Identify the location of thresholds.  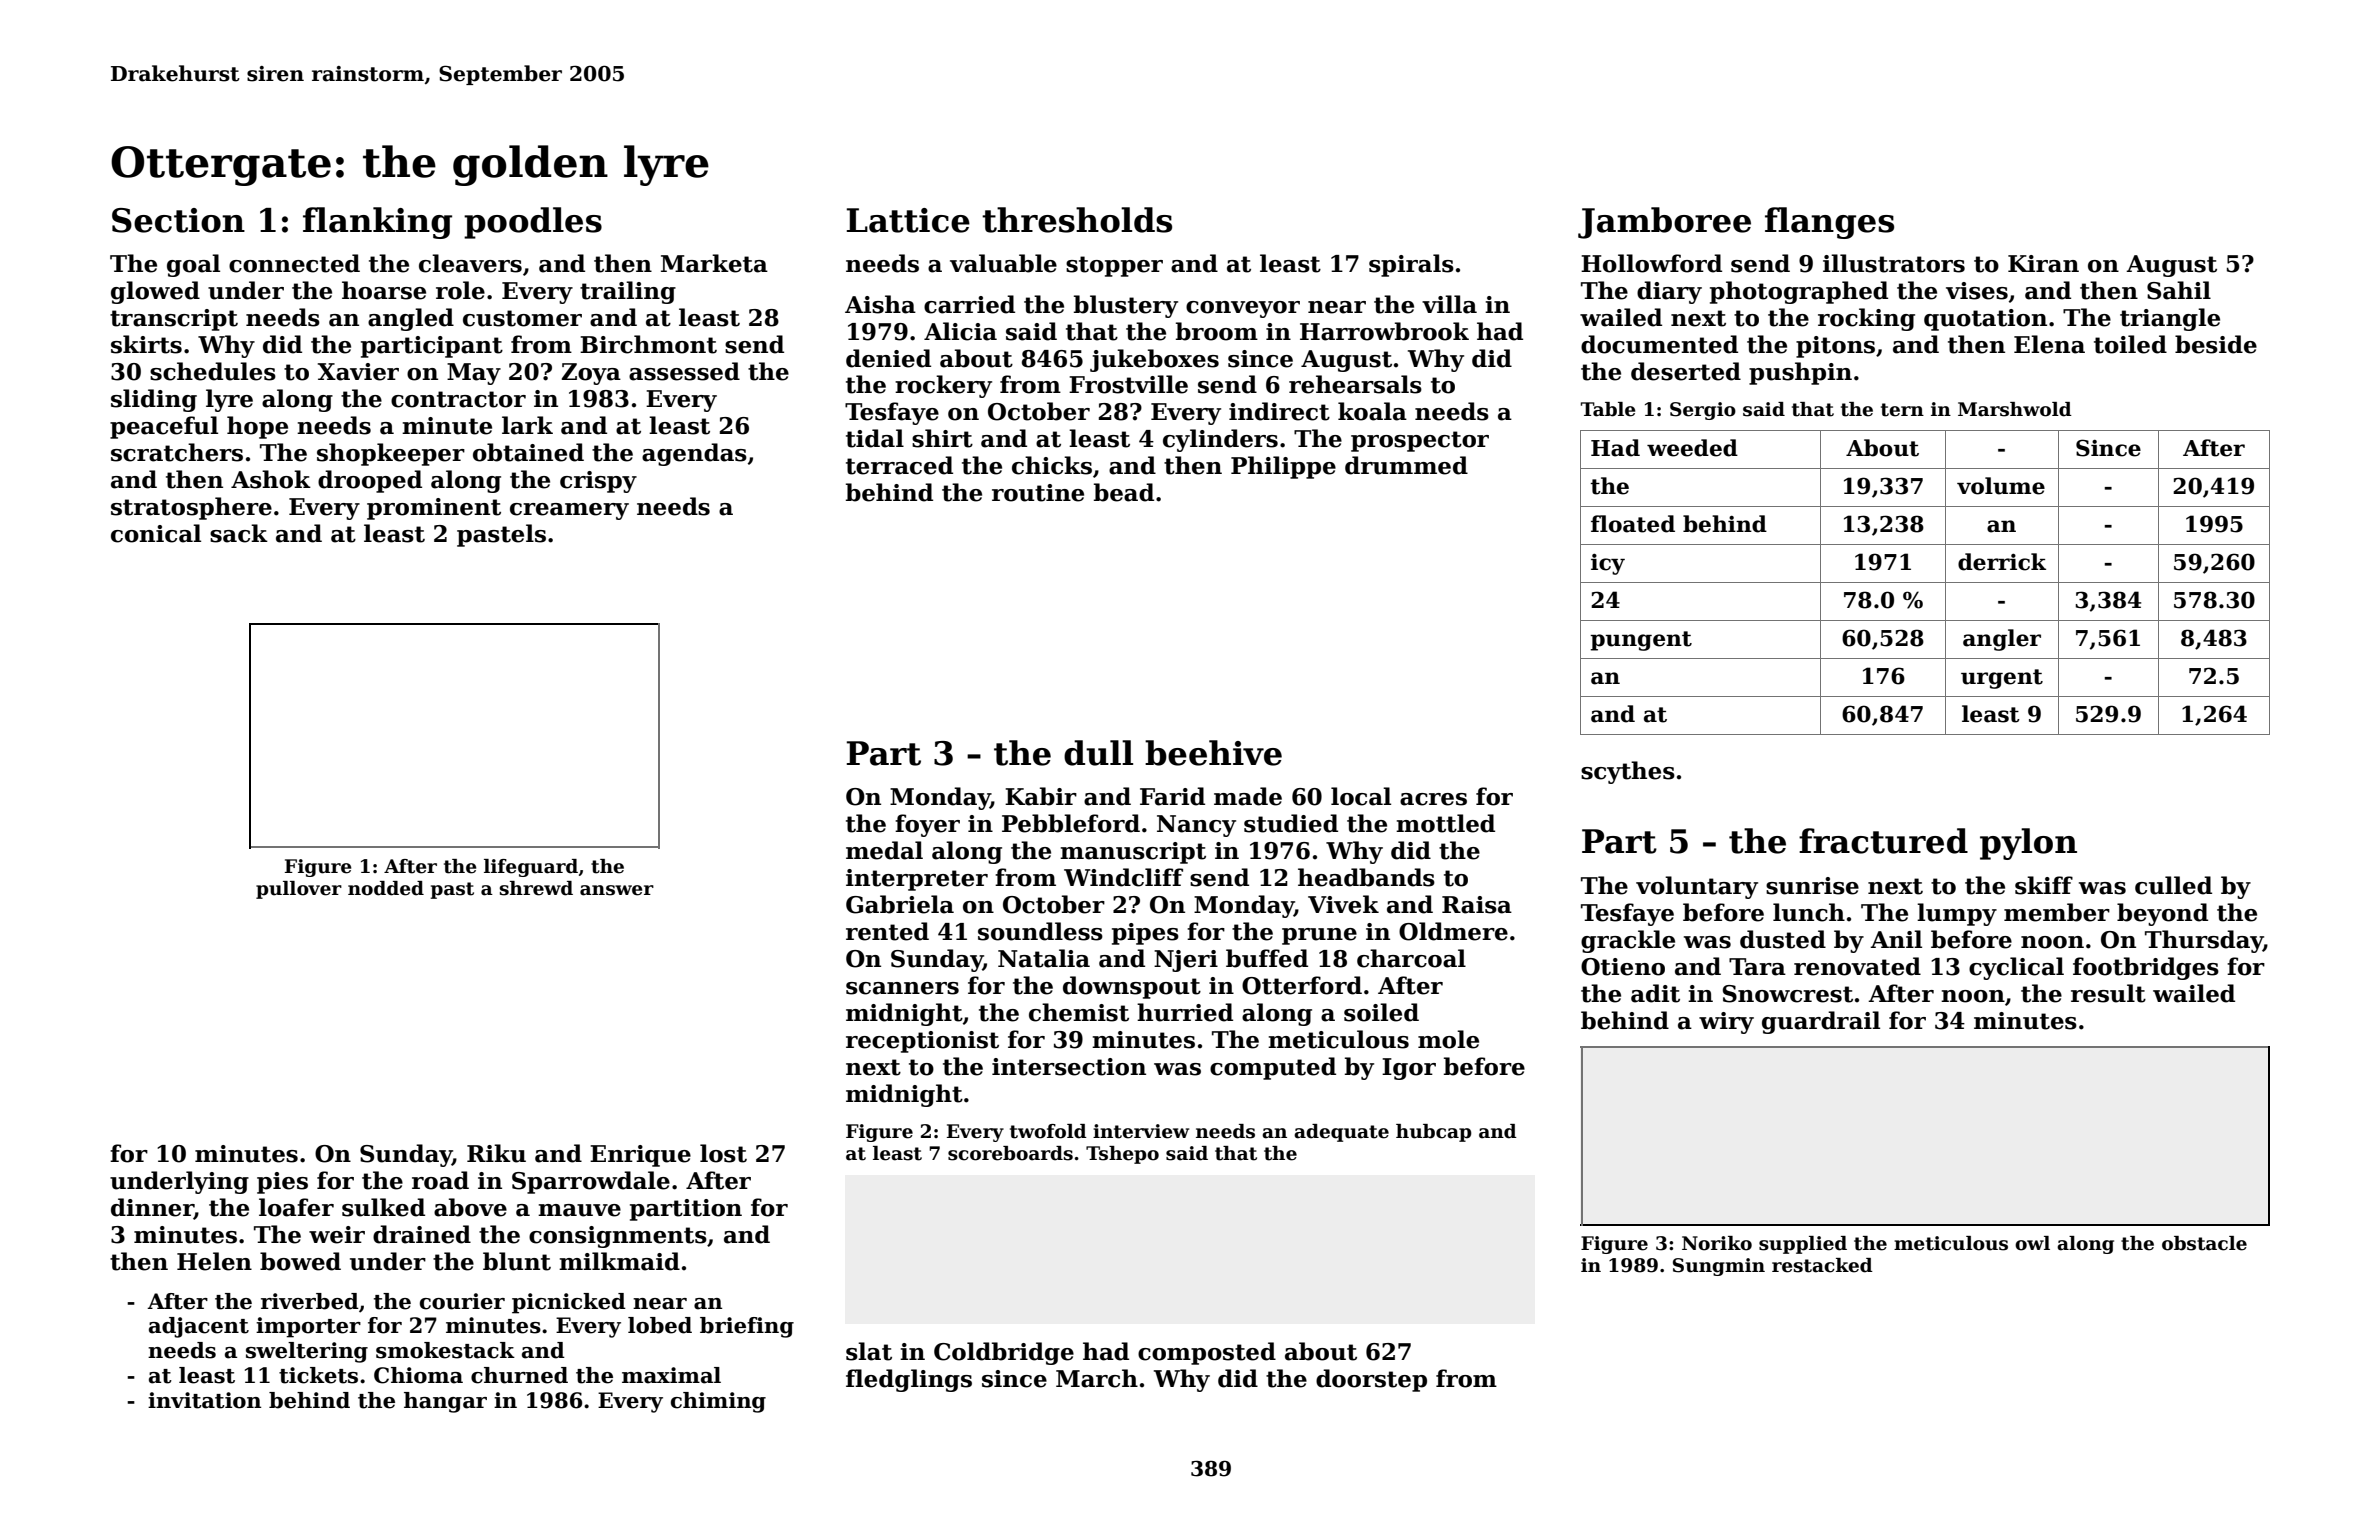
(1077, 220).
